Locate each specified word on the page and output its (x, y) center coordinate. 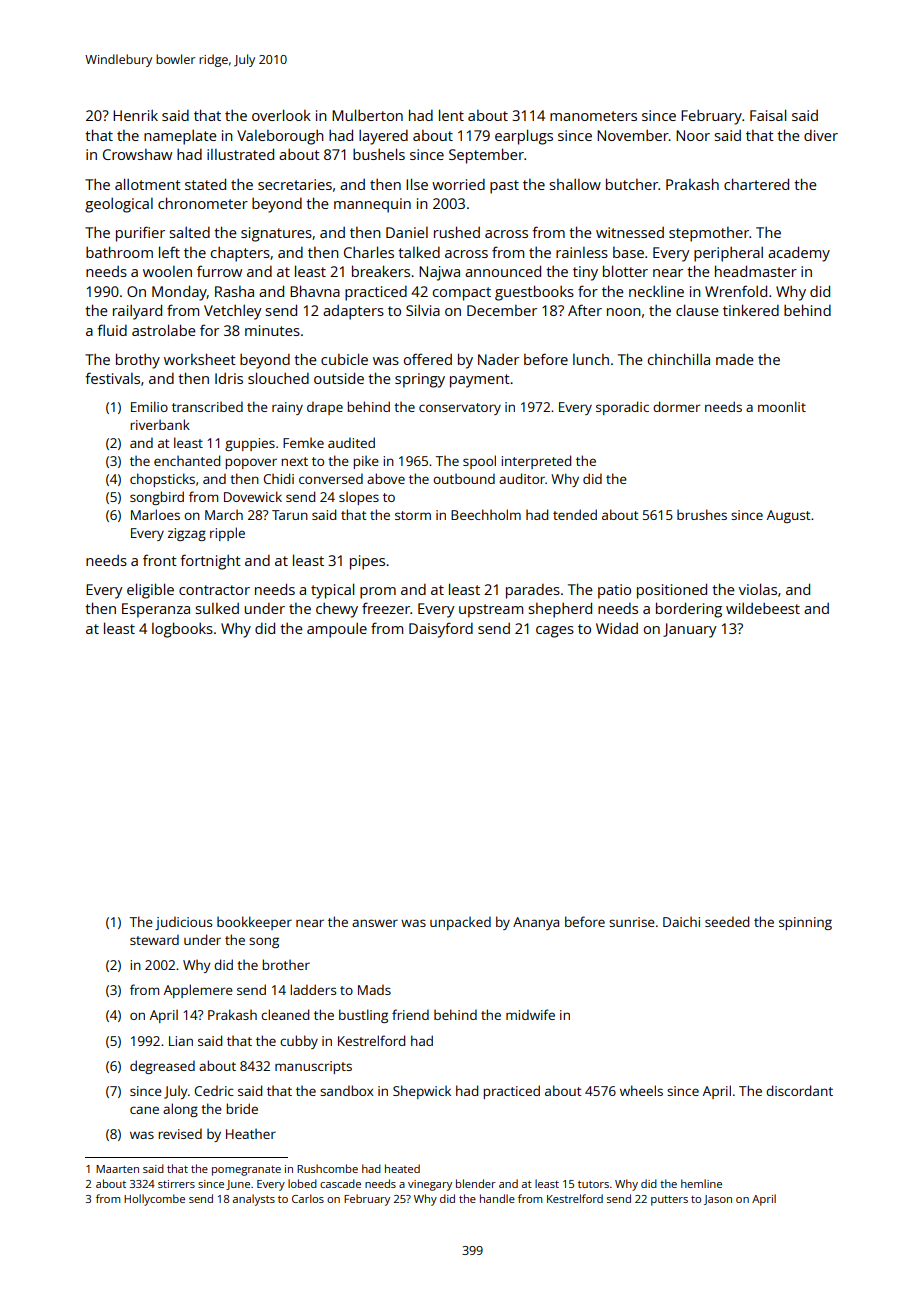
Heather (251, 1133)
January (690, 630)
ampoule (337, 630)
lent (451, 115)
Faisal (768, 115)
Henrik (135, 115)
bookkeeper (254, 923)
